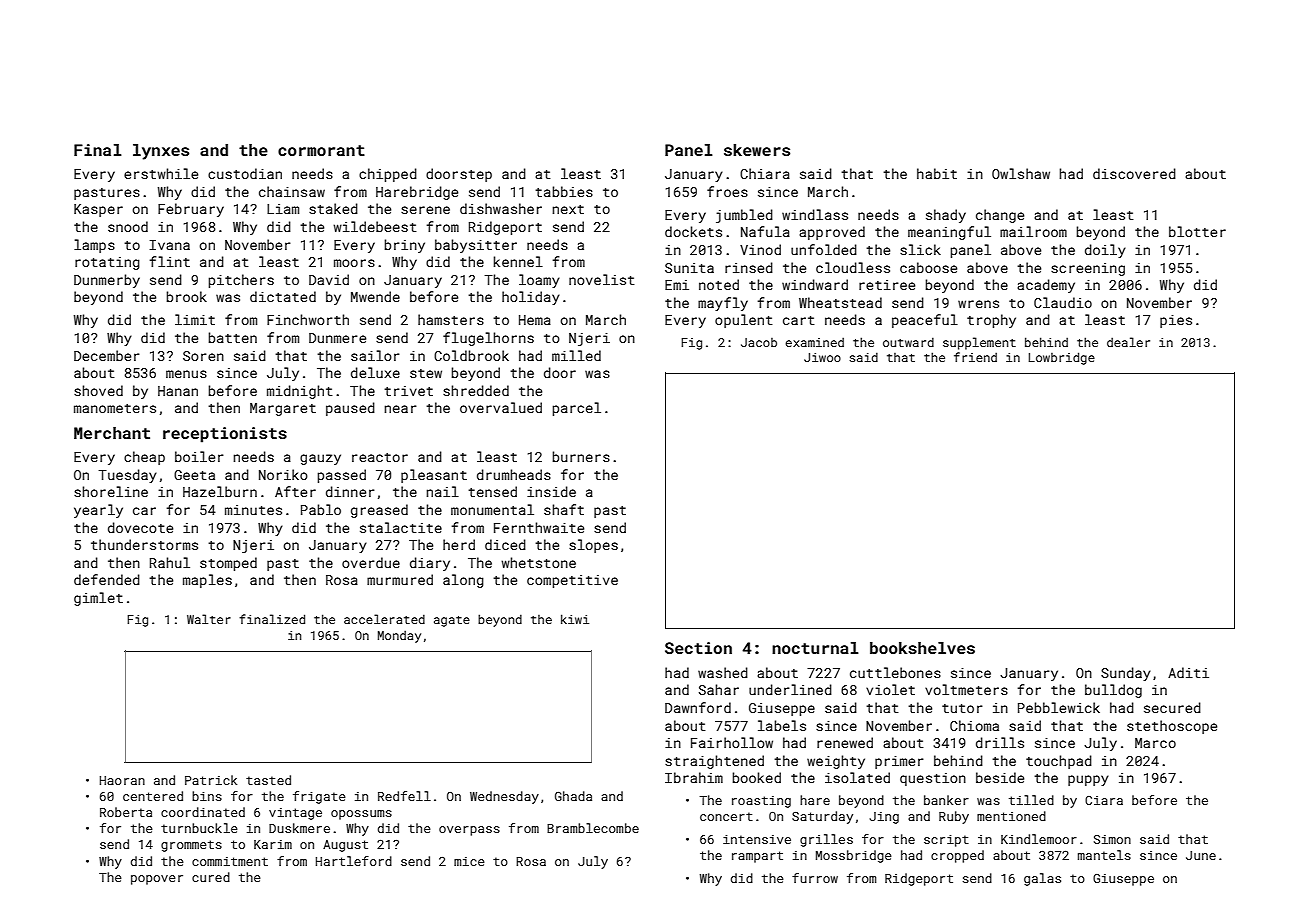 The height and width of the document is (924, 1308). What do you see at coordinates (1134, 173) in the document?
I see `discovered` at bounding box center [1134, 173].
